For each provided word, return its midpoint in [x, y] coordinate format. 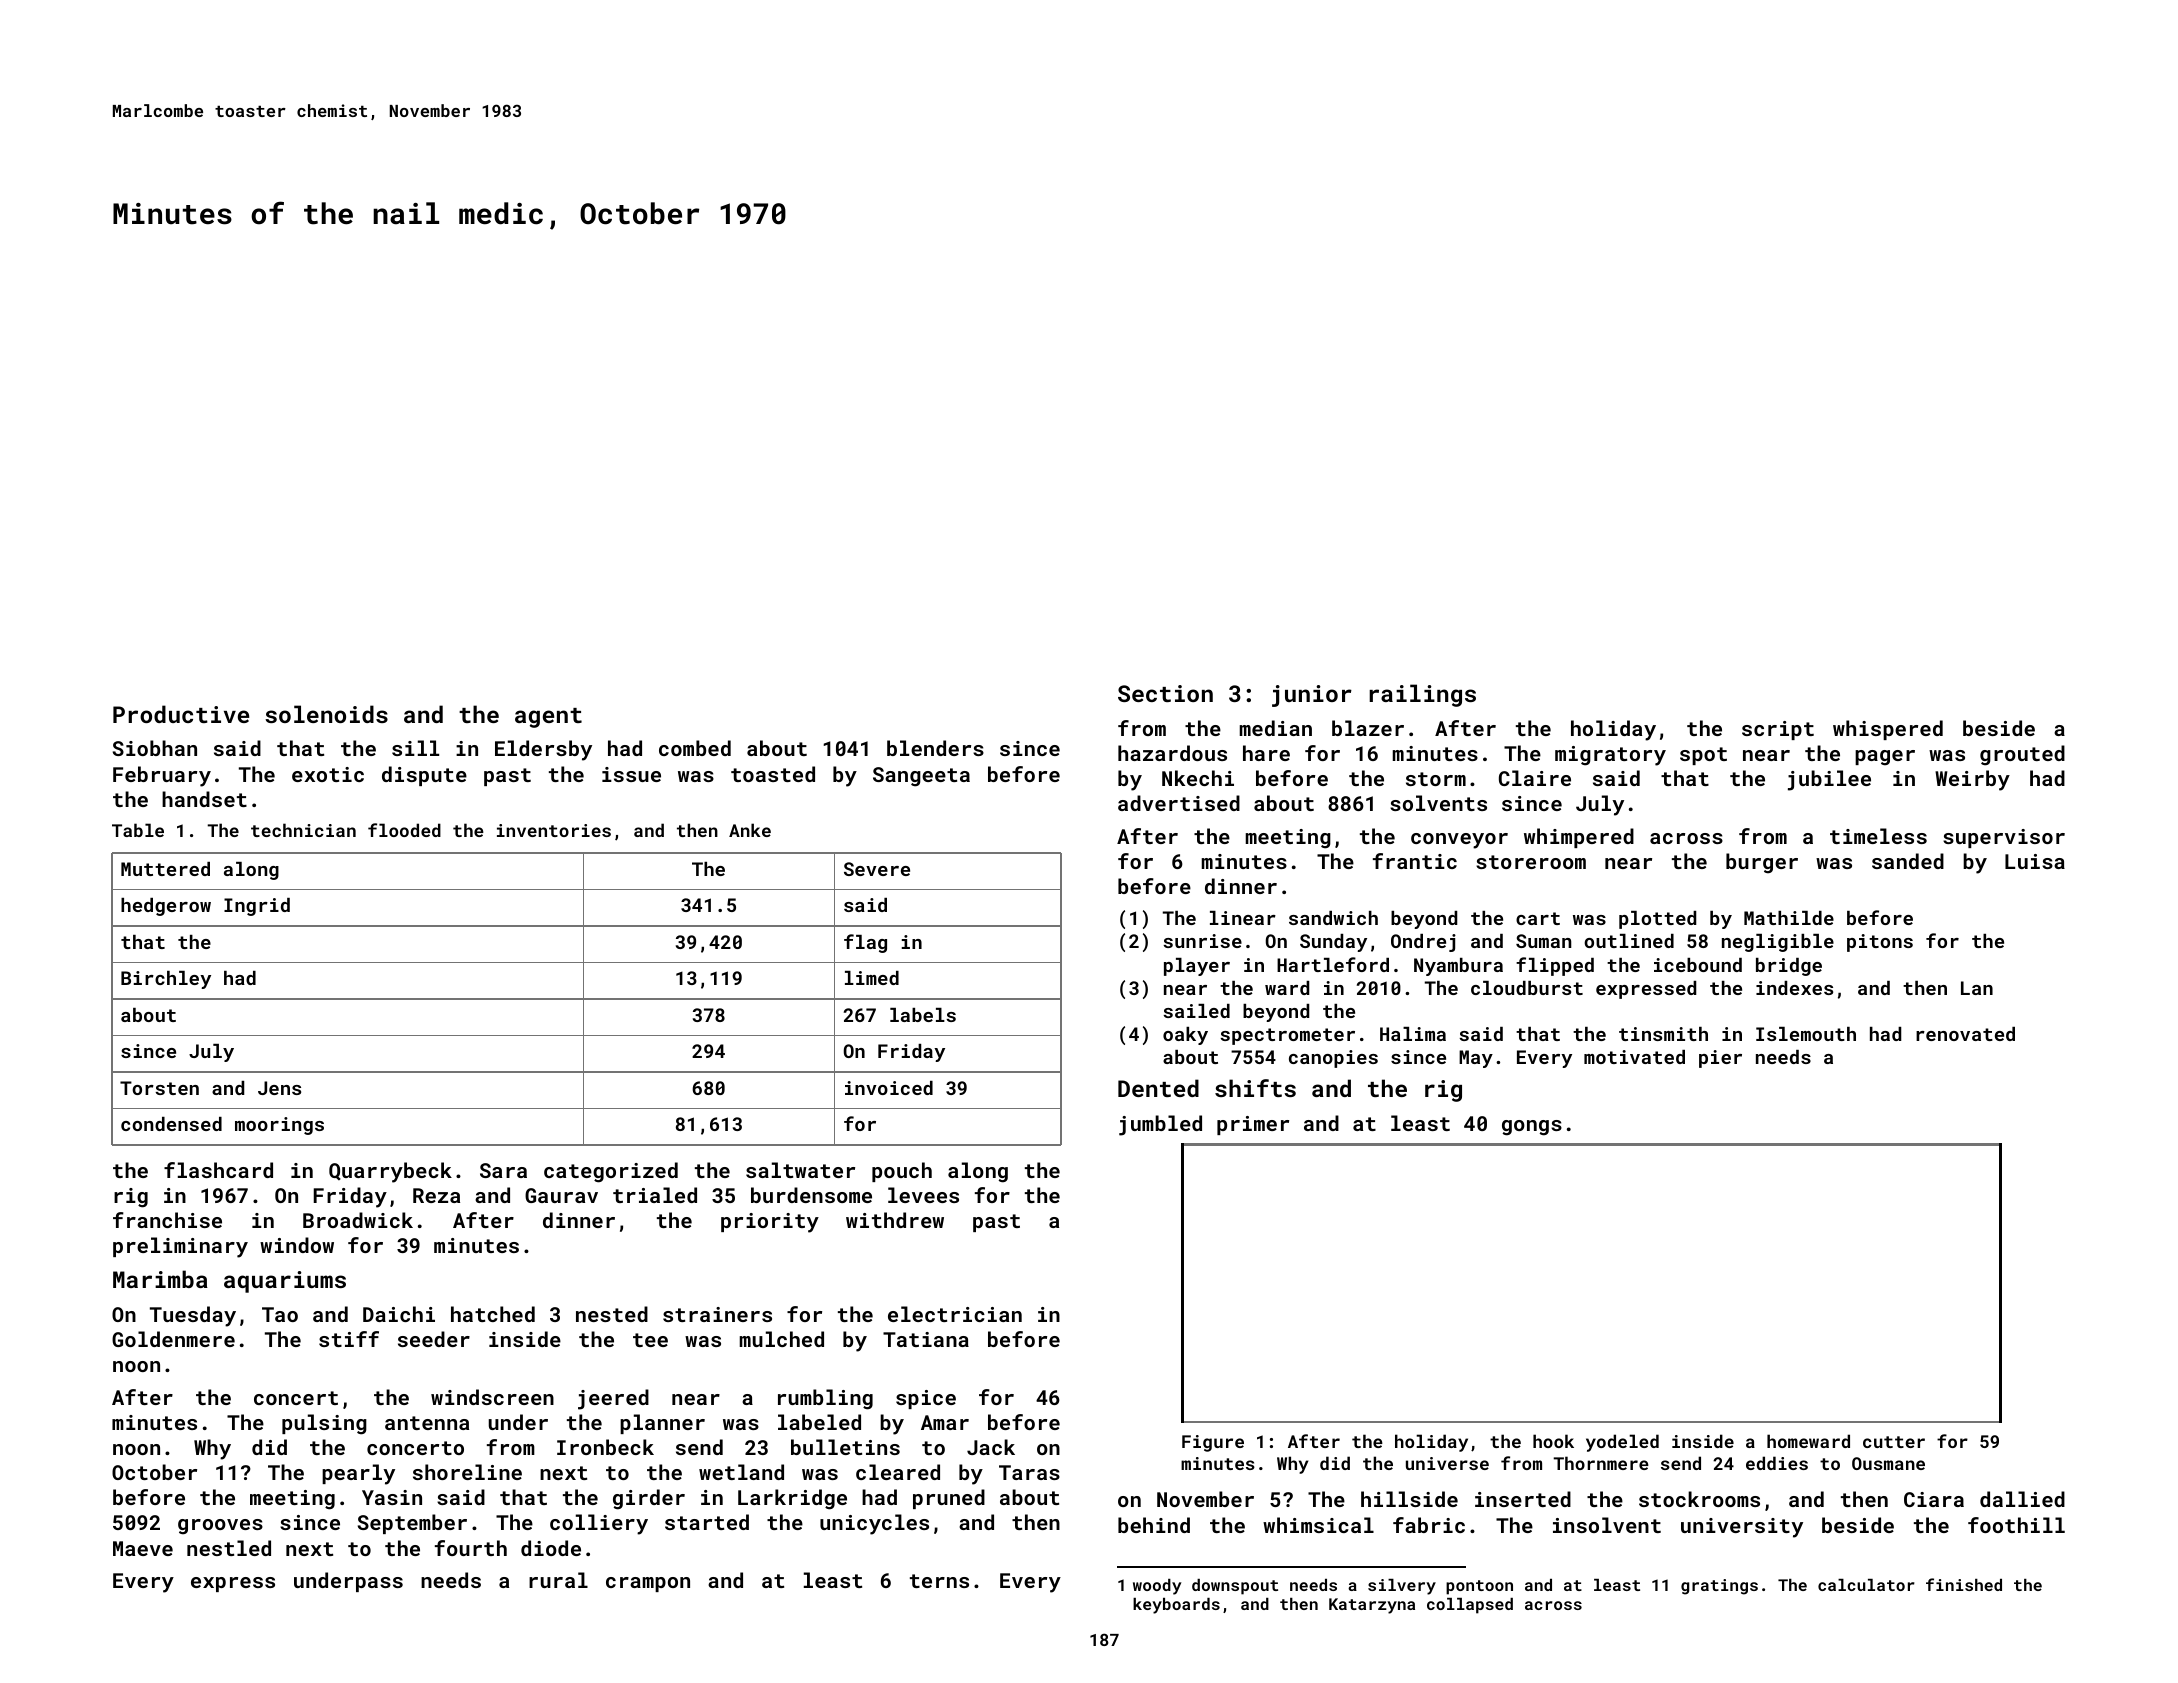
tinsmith [1663, 1034]
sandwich [1333, 918]
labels [923, 1015]
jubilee [1829, 780]
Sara [503, 1170]
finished [1964, 1584]
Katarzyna [1372, 1606]
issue [631, 774]
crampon [648, 1584]
